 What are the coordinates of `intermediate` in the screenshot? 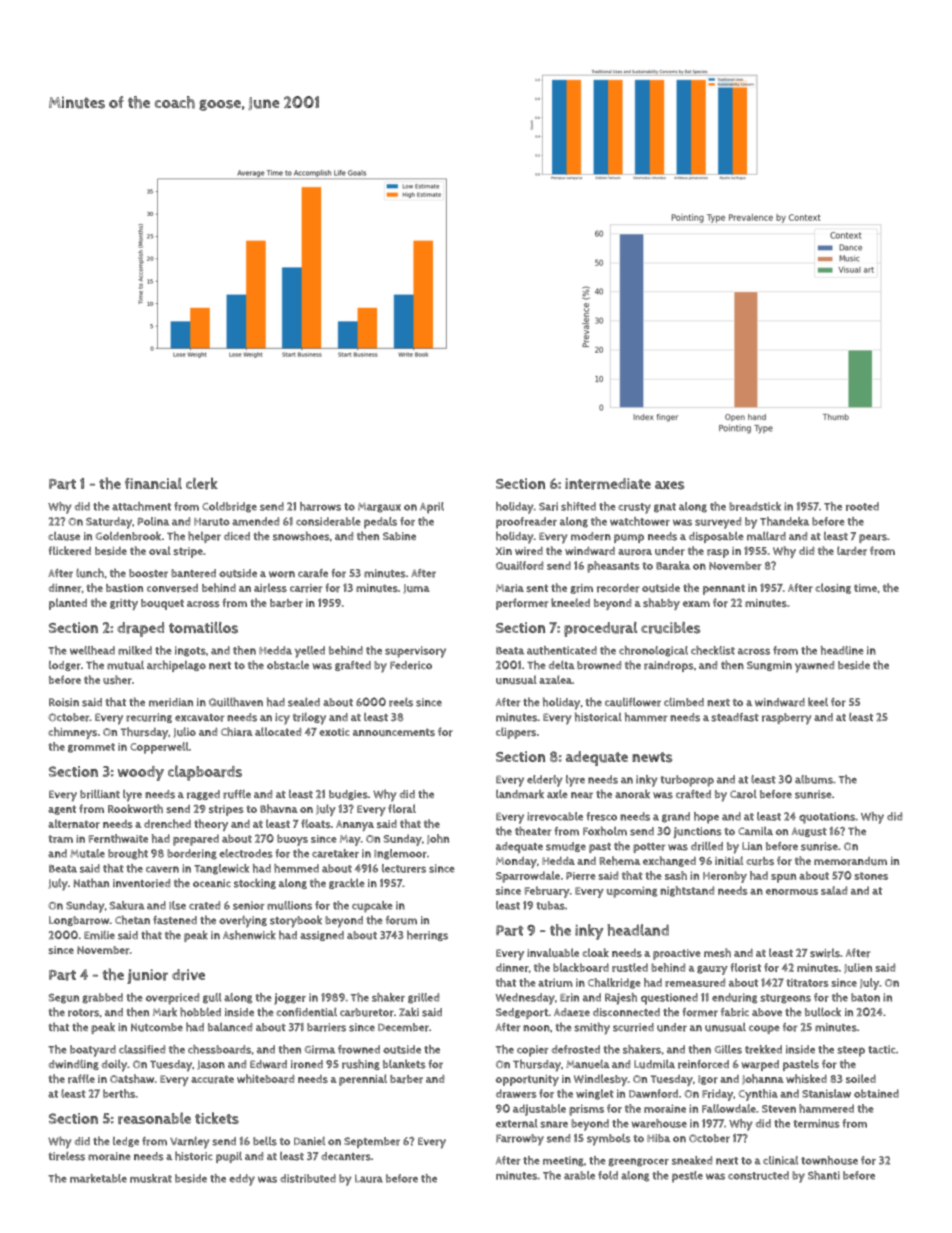 It's located at (608, 484).
